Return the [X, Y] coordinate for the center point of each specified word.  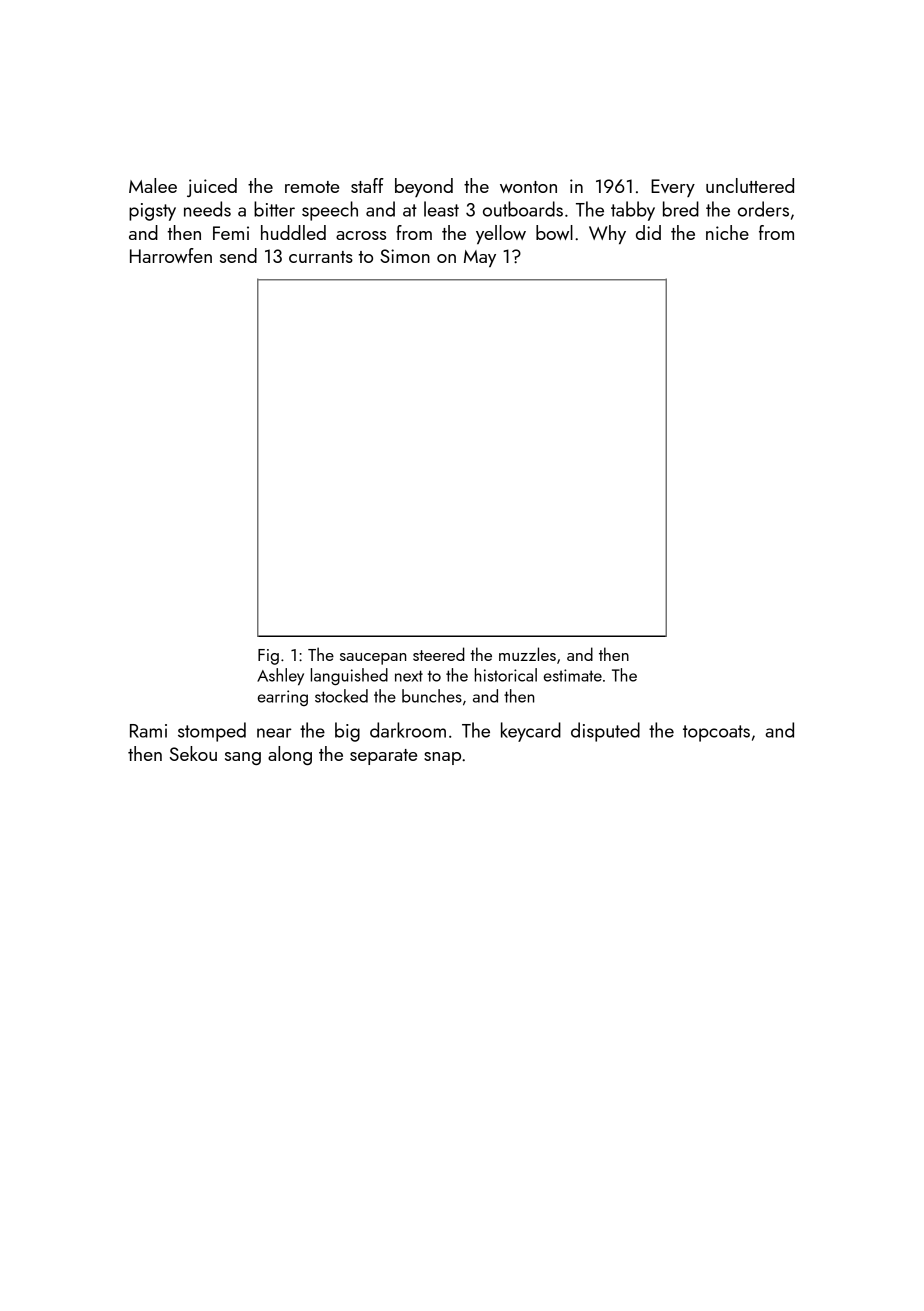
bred [681, 209]
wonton [528, 187]
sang [243, 758]
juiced [212, 187]
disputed [605, 732]
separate [383, 757]
